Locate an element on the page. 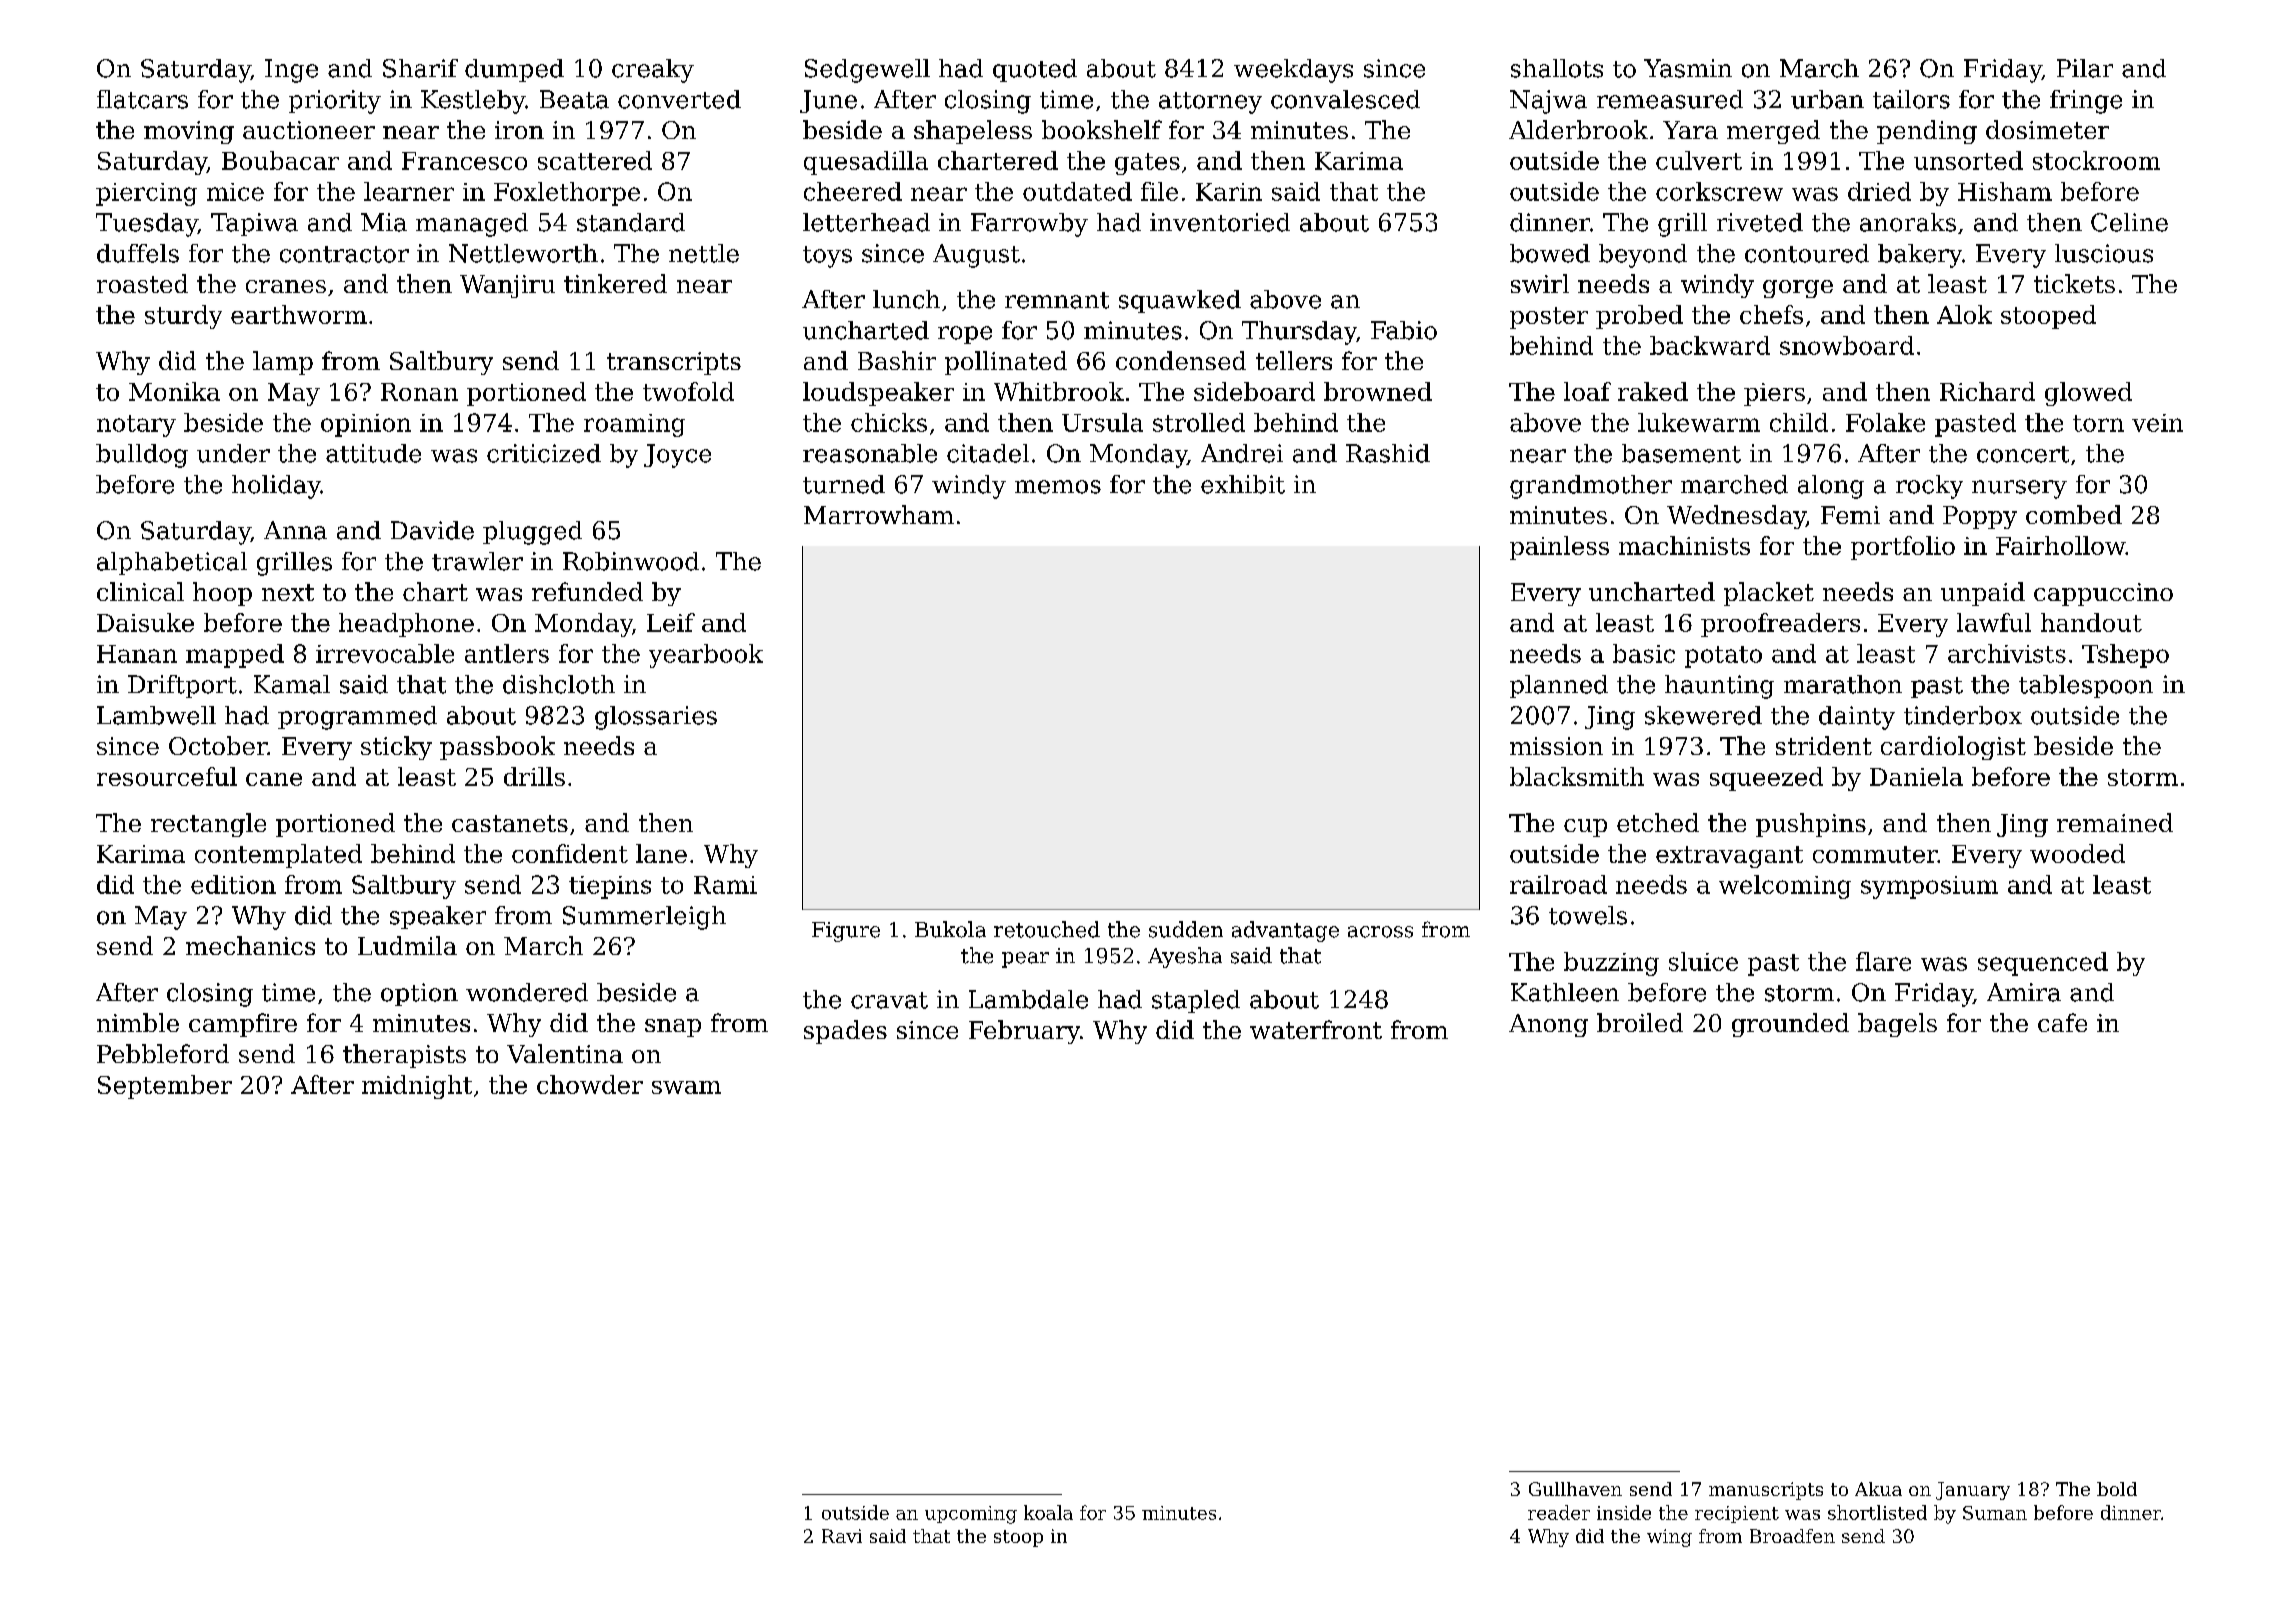  January is located at coordinates (1973, 1491).
